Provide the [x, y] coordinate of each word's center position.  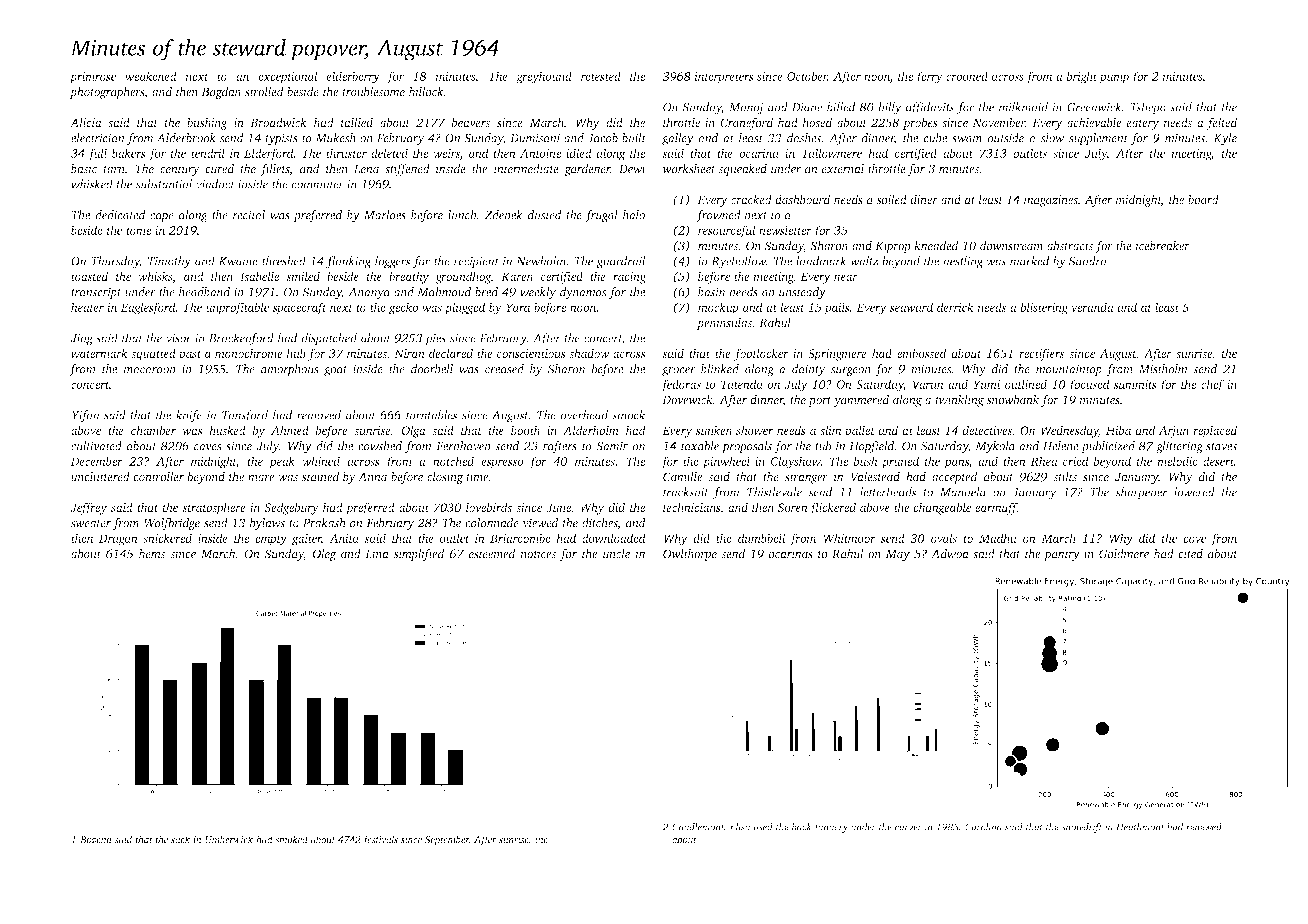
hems [152, 554]
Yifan [86, 416]
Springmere [837, 355]
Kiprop [893, 247]
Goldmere [1124, 554]
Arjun [1173, 432]
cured [219, 169]
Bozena [96, 840]
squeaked [742, 170]
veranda [1092, 307]
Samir [612, 446]
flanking [348, 262]
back [802, 827]
